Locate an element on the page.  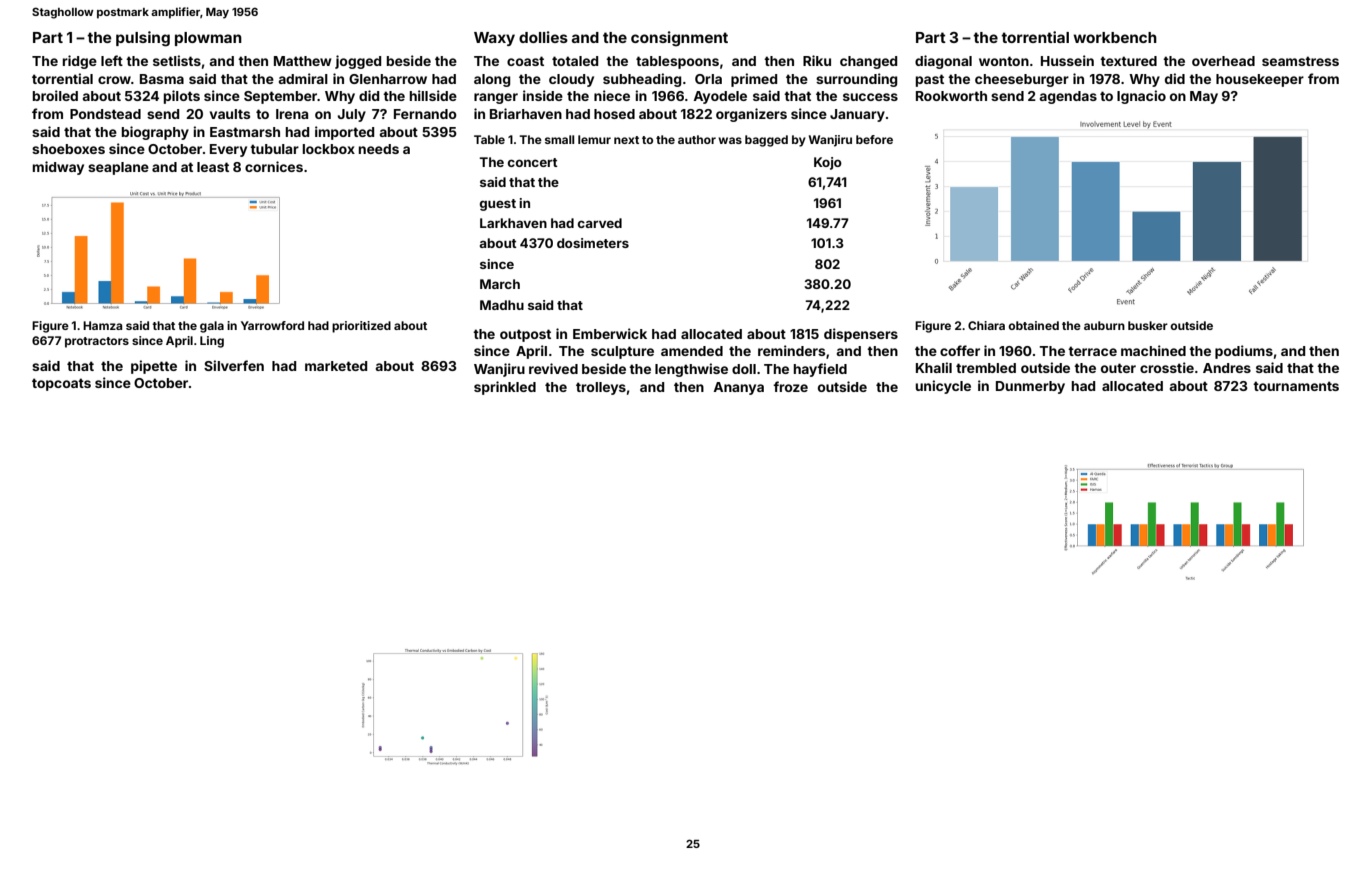
next is located at coordinates (626, 140).
